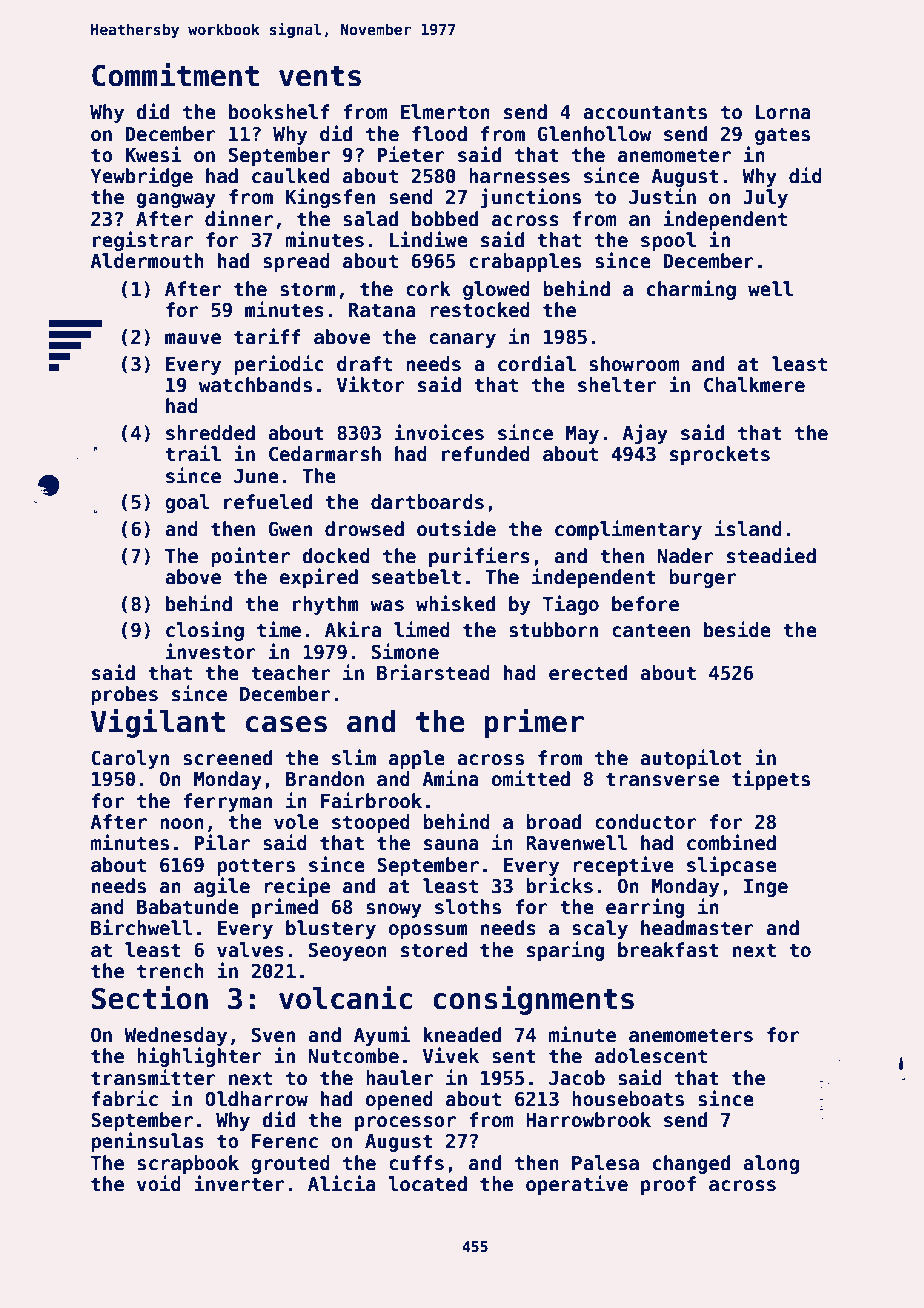 This screenshot has height=1308, width=924. Describe the element at coordinates (382, 310) in the screenshot. I see `Ratana` at that location.
